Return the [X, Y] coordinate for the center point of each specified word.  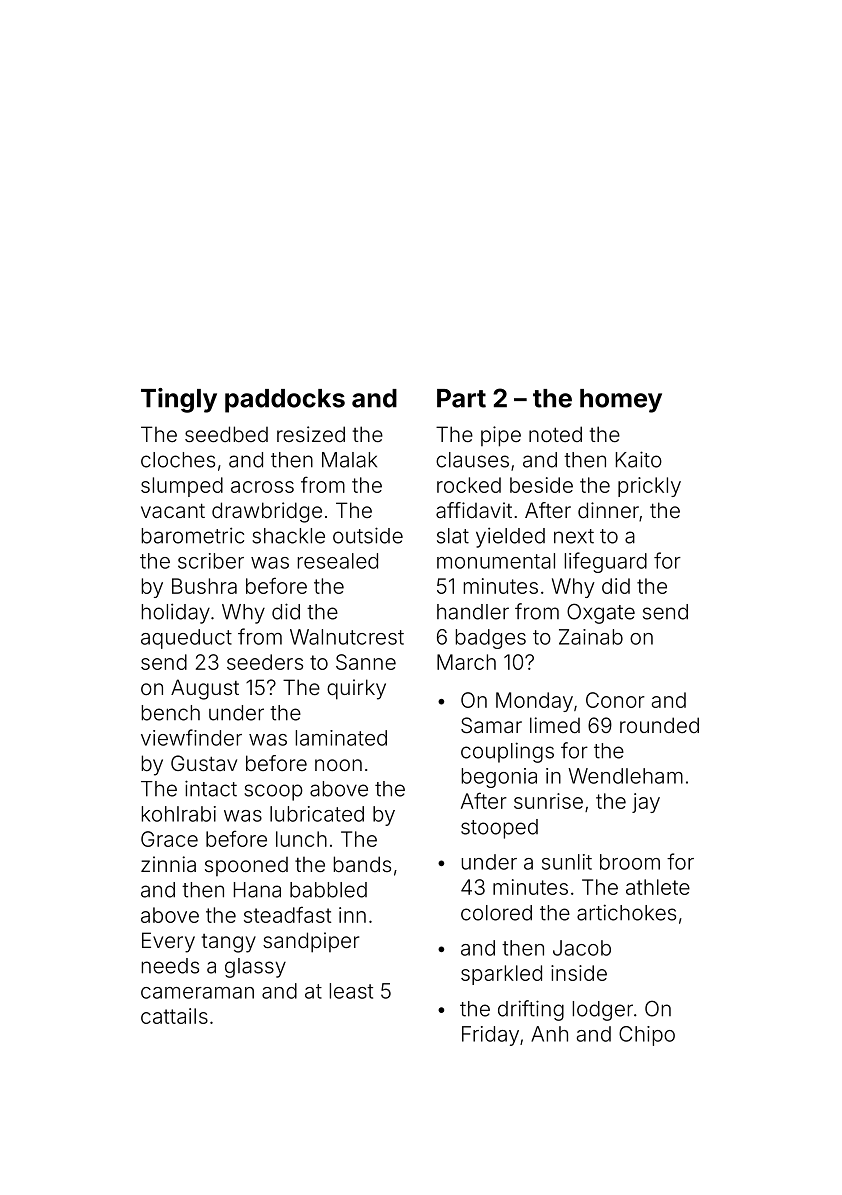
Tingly [179, 400]
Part [461, 398]
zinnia [168, 864]
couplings [507, 752]
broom [630, 862]
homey [621, 401]
